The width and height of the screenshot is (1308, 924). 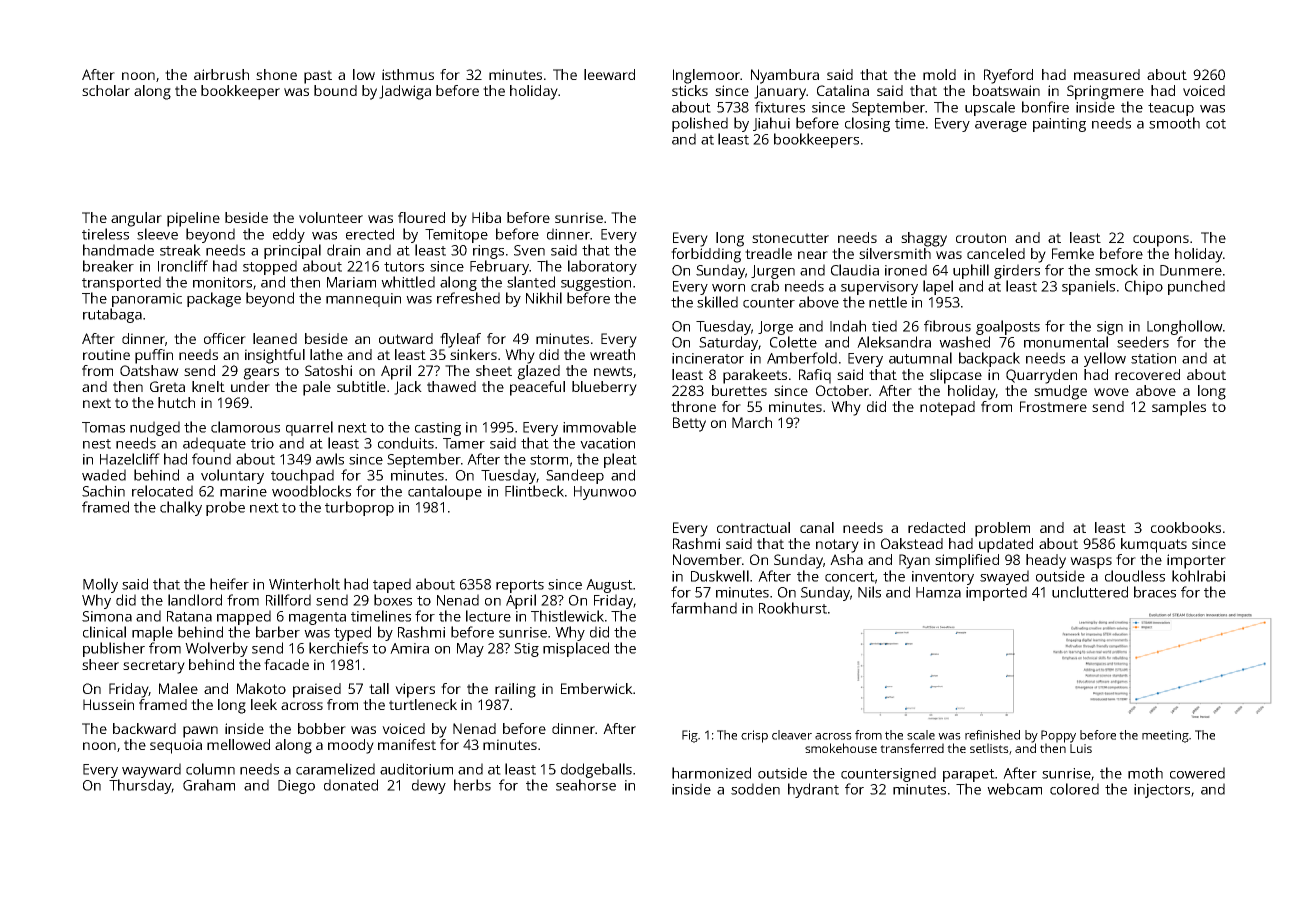 What do you see at coordinates (144, 728) in the screenshot?
I see `backward` at bounding box center [144, 728].
